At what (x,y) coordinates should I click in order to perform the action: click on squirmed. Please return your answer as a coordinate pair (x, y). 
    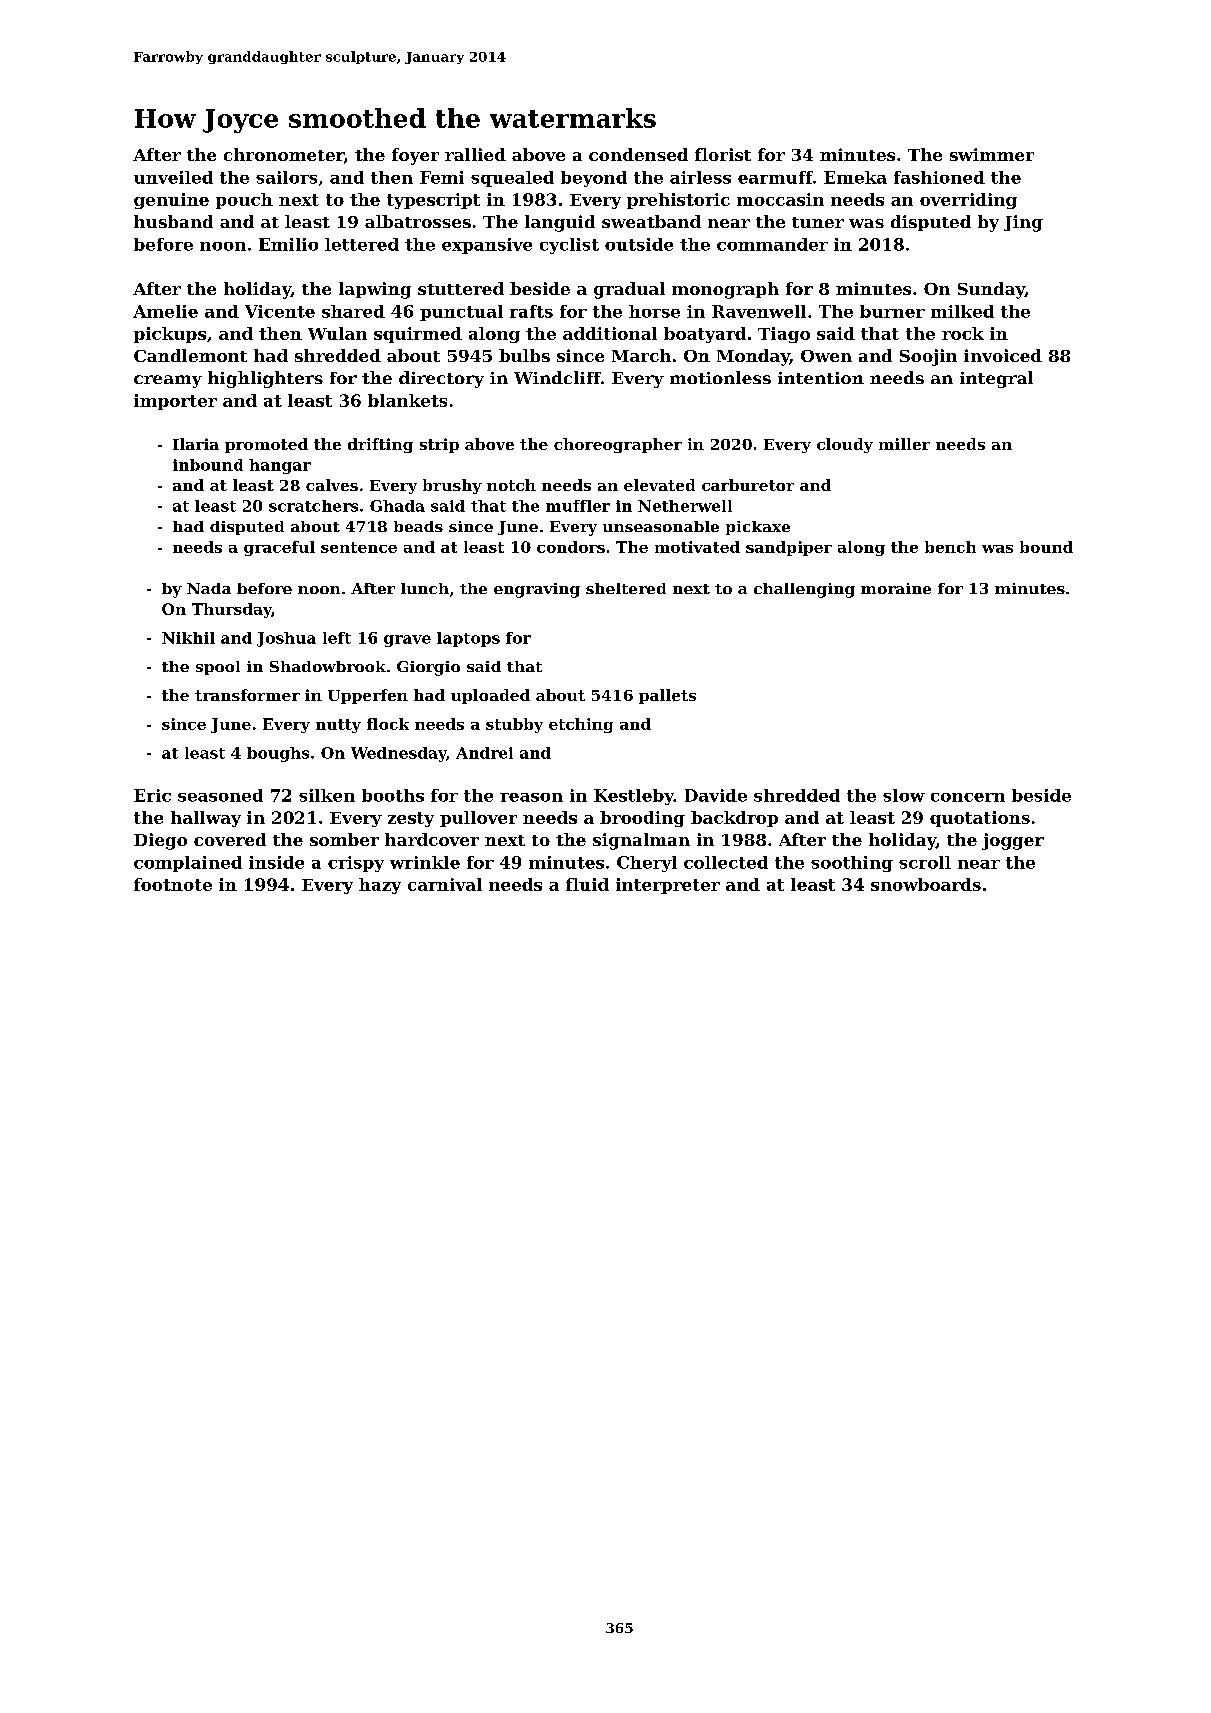
    Looking at the image, I should click on (418, 335).
